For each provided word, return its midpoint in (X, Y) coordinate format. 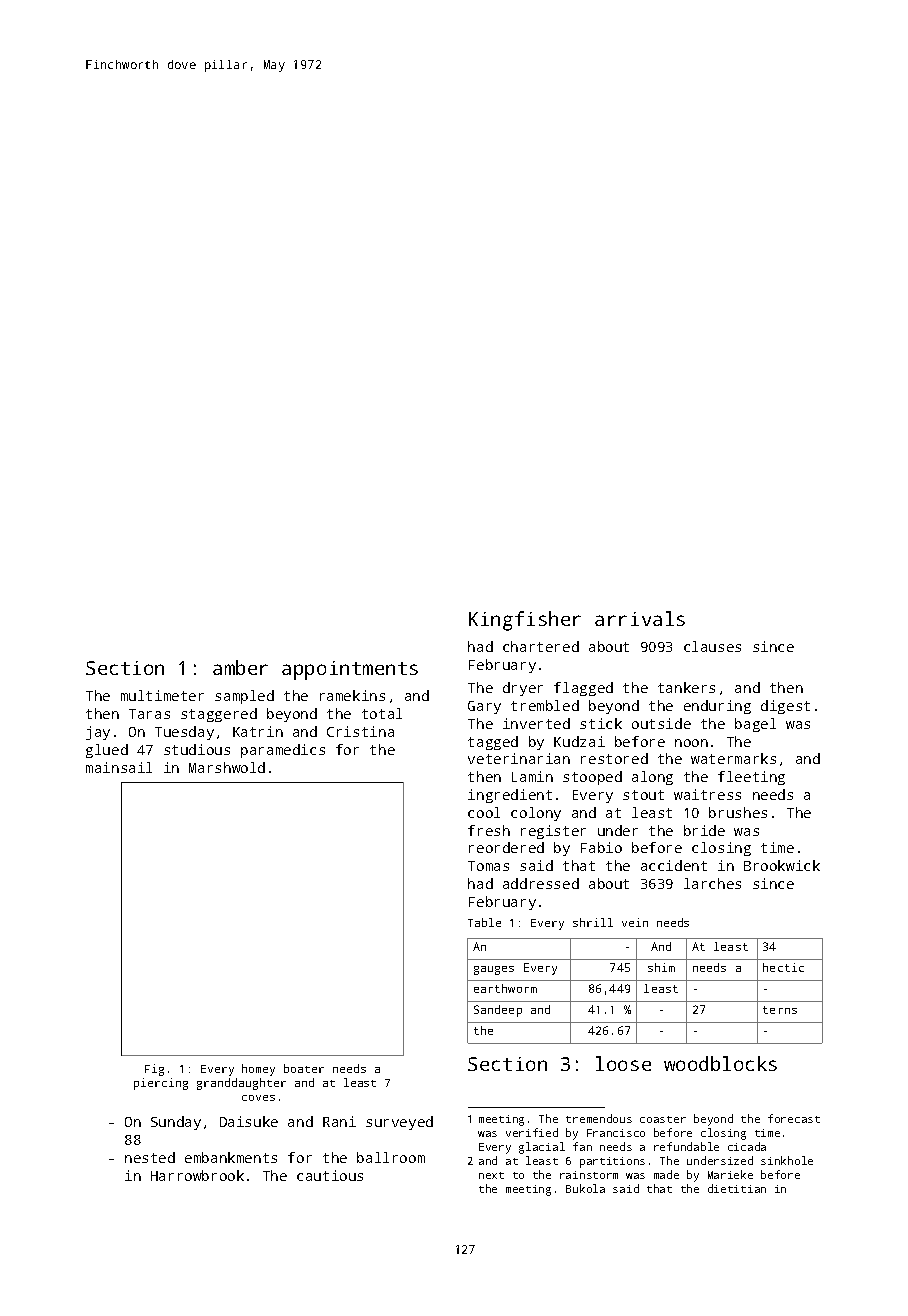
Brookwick (782, 865)
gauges (494, 970)
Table (484, 922)
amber (240, 667)
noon (691, 743)
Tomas (488, 866)
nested (150, 1157)
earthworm (505, 988)
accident (674, 865)
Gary (484, 707)
